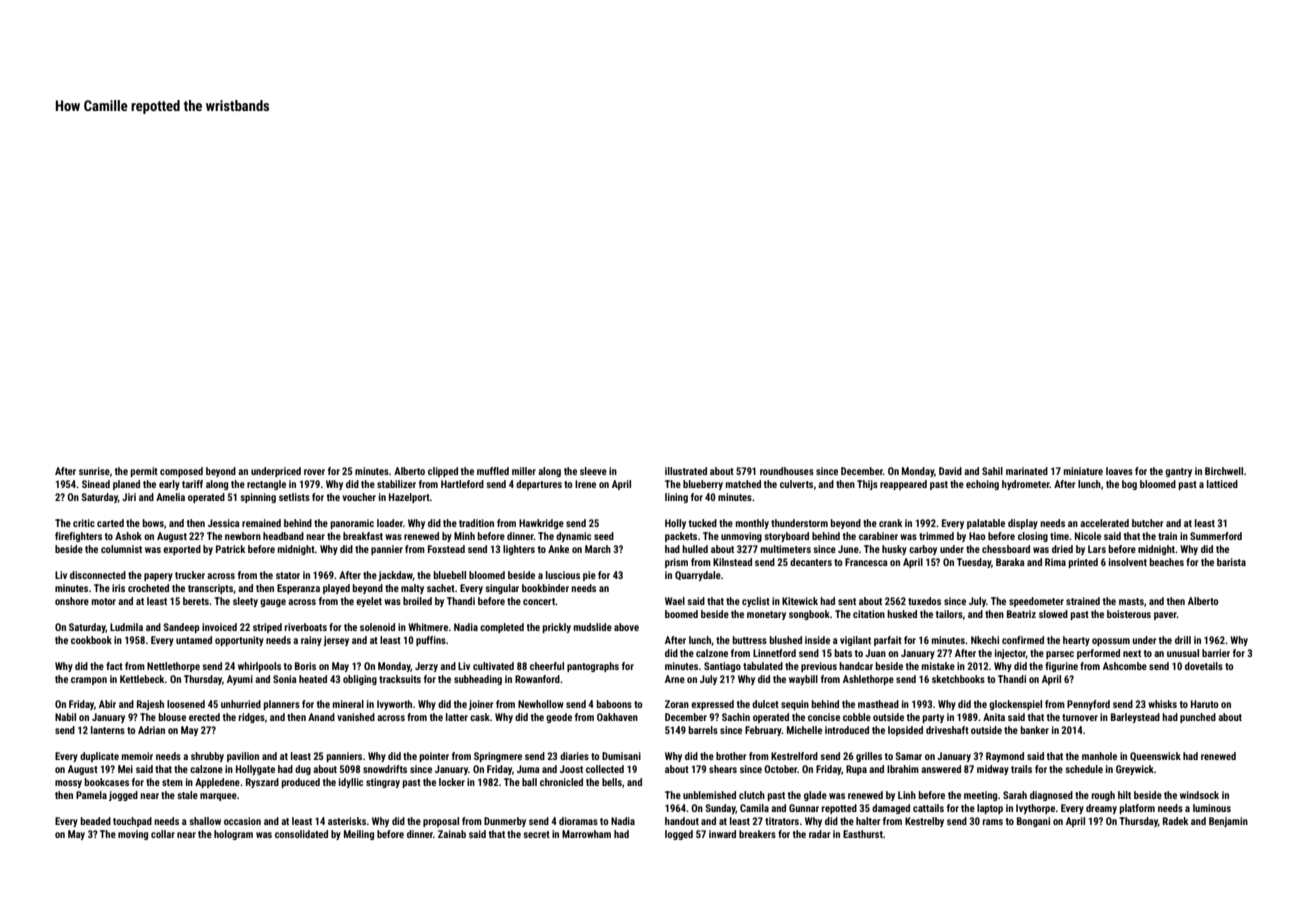 The height and width of the screenshot is (924, 1308). Describe the element at coordinates (181, 472) in the screenshot. I see `composed` at that location.
